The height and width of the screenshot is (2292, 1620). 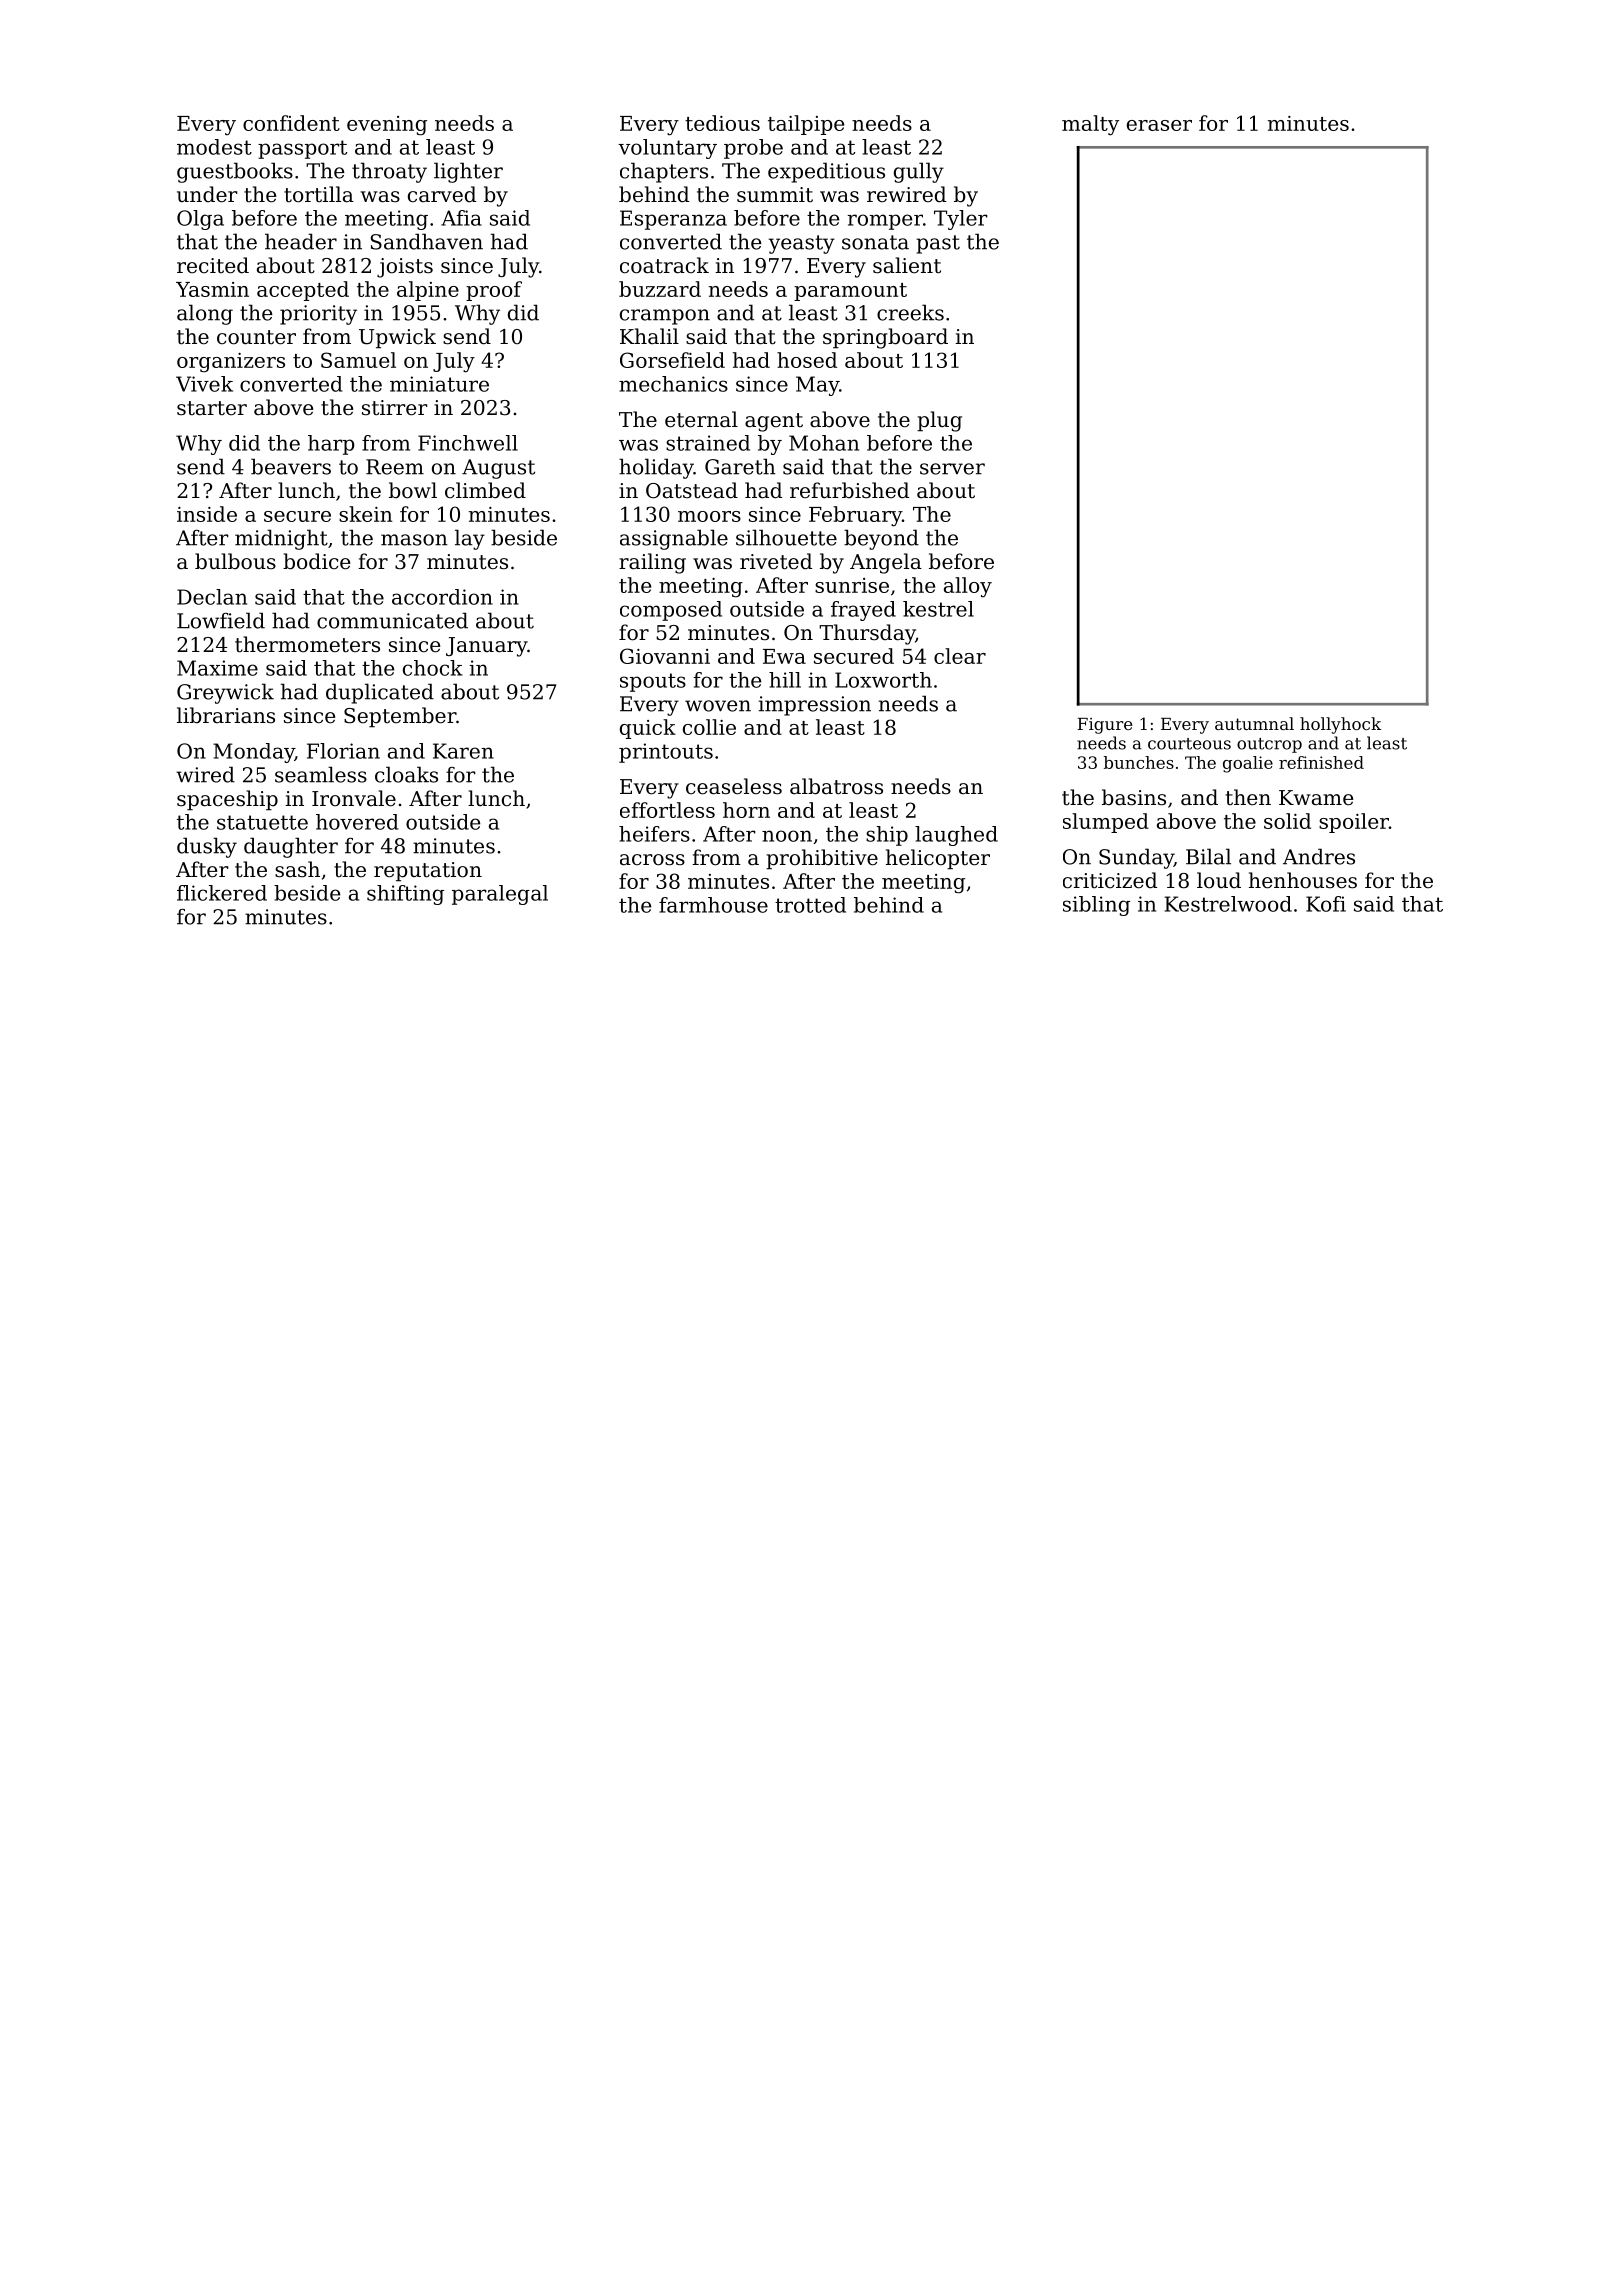 I want to click on flickered, so click(x=222, y=893).
